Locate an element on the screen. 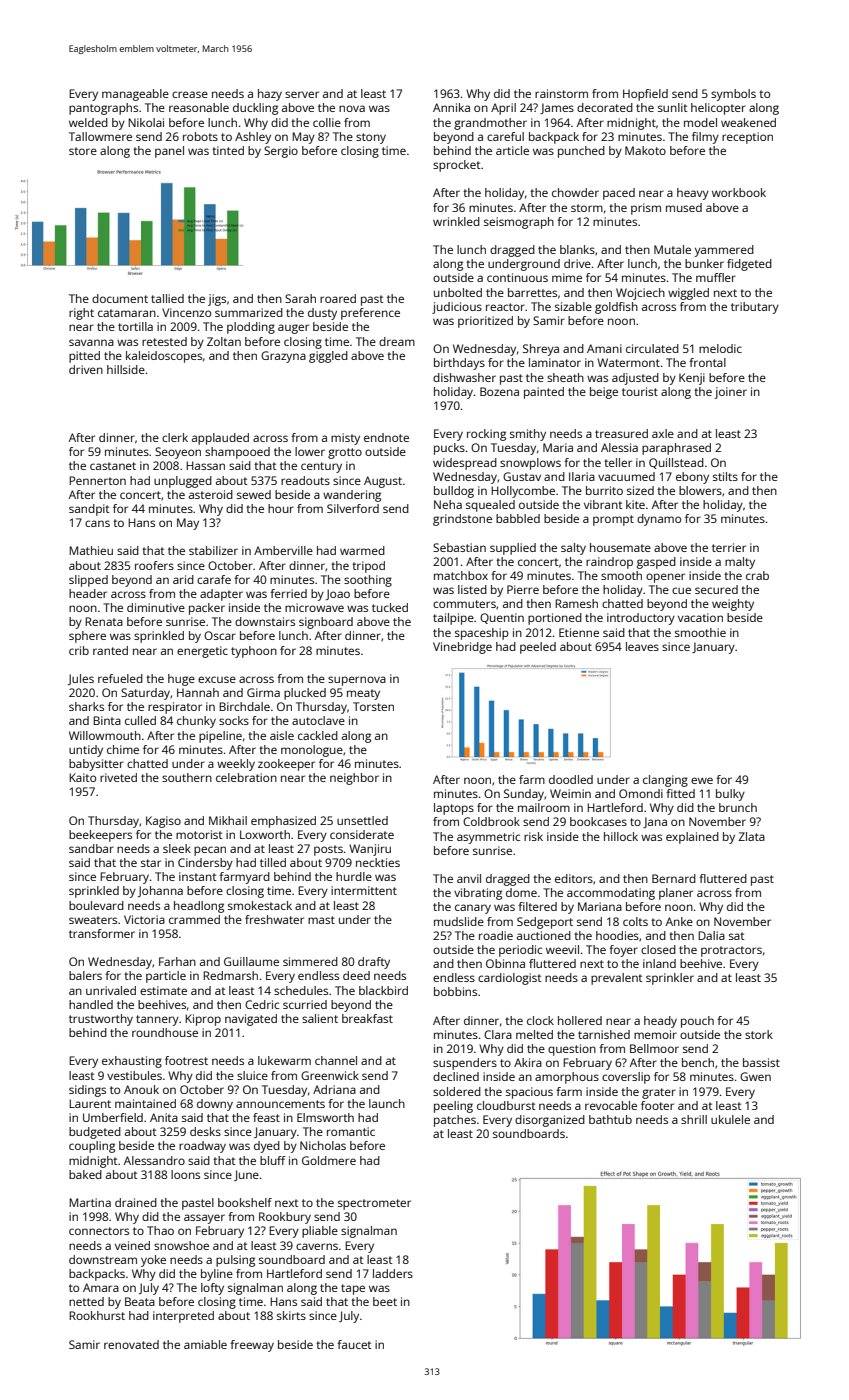  Birchdale is located at coordinates (244, 706).
